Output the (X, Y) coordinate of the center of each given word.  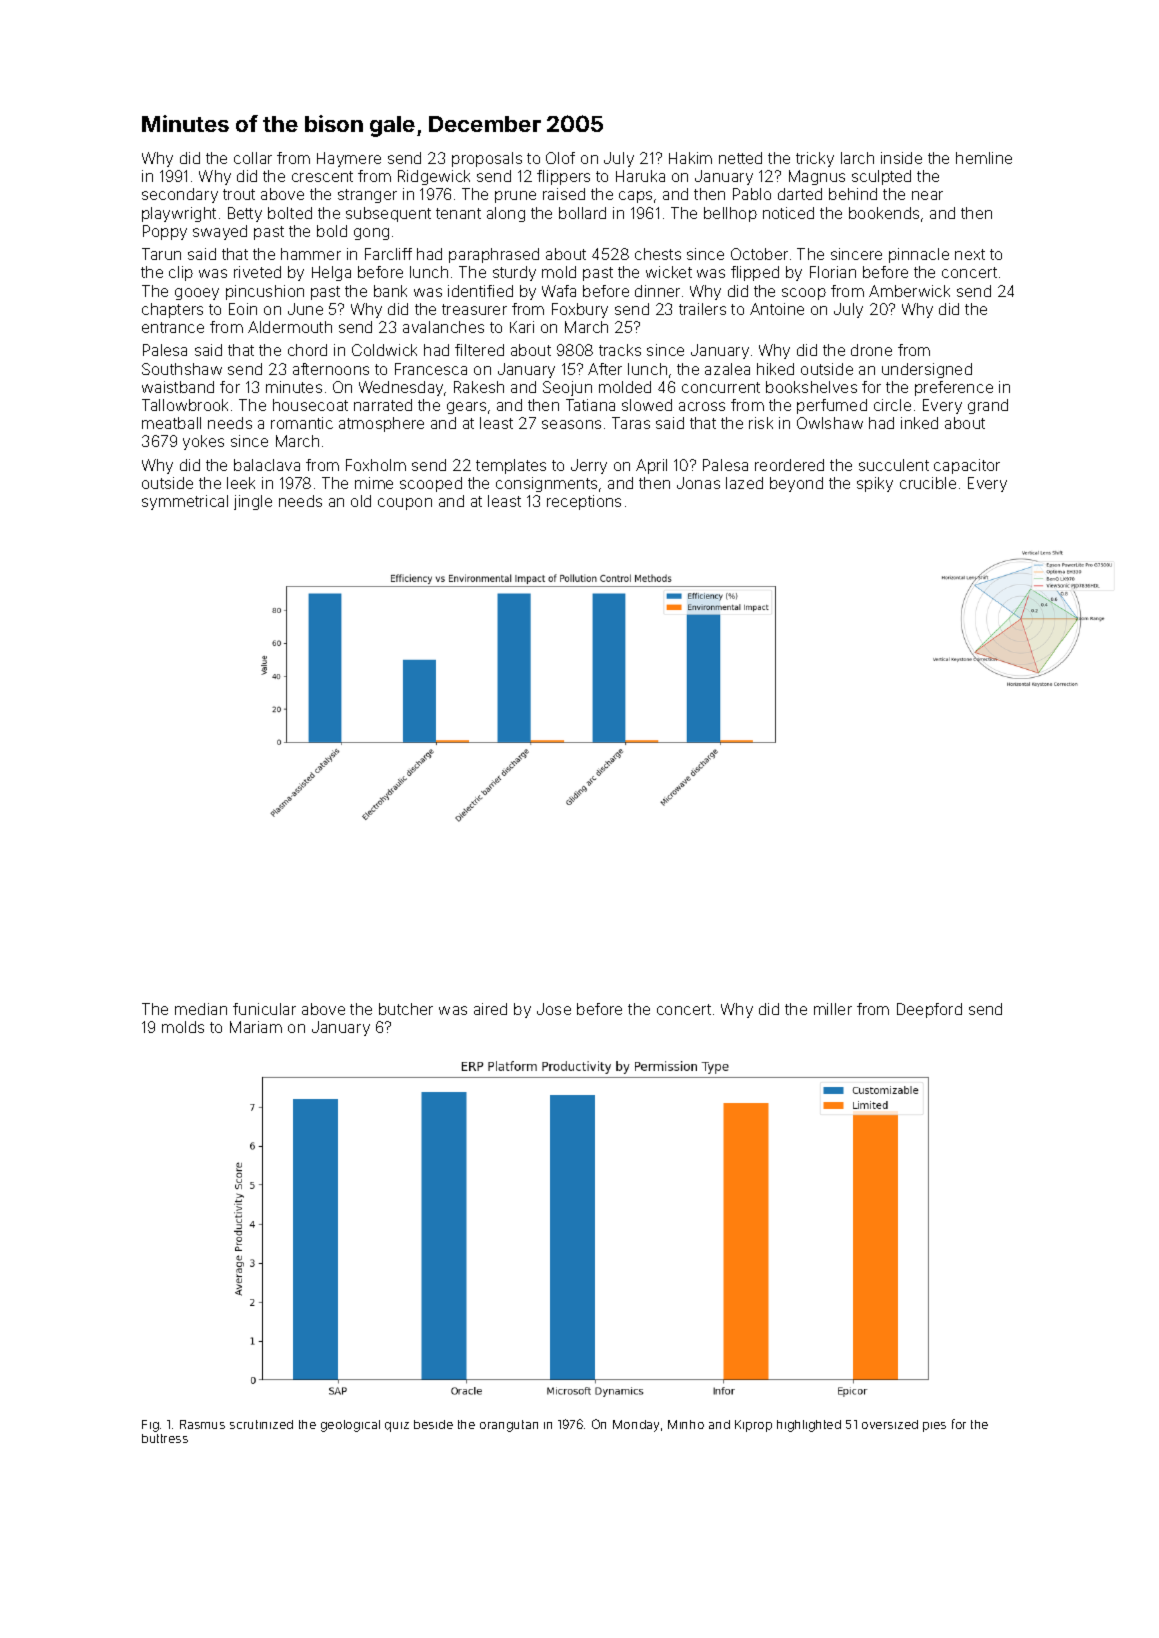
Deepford (929, 1010)
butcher (406, 1009)
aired (490, 1009)
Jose (554, 1009)
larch (857, 158)
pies (934, 1427)
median (201, 1009)
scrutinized (261, 1424)
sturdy (514, 273)
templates (511, 466)
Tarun (161, 254)
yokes (203, 442)
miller (833, 1009)
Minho (686, 1424)
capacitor (967, 466)
